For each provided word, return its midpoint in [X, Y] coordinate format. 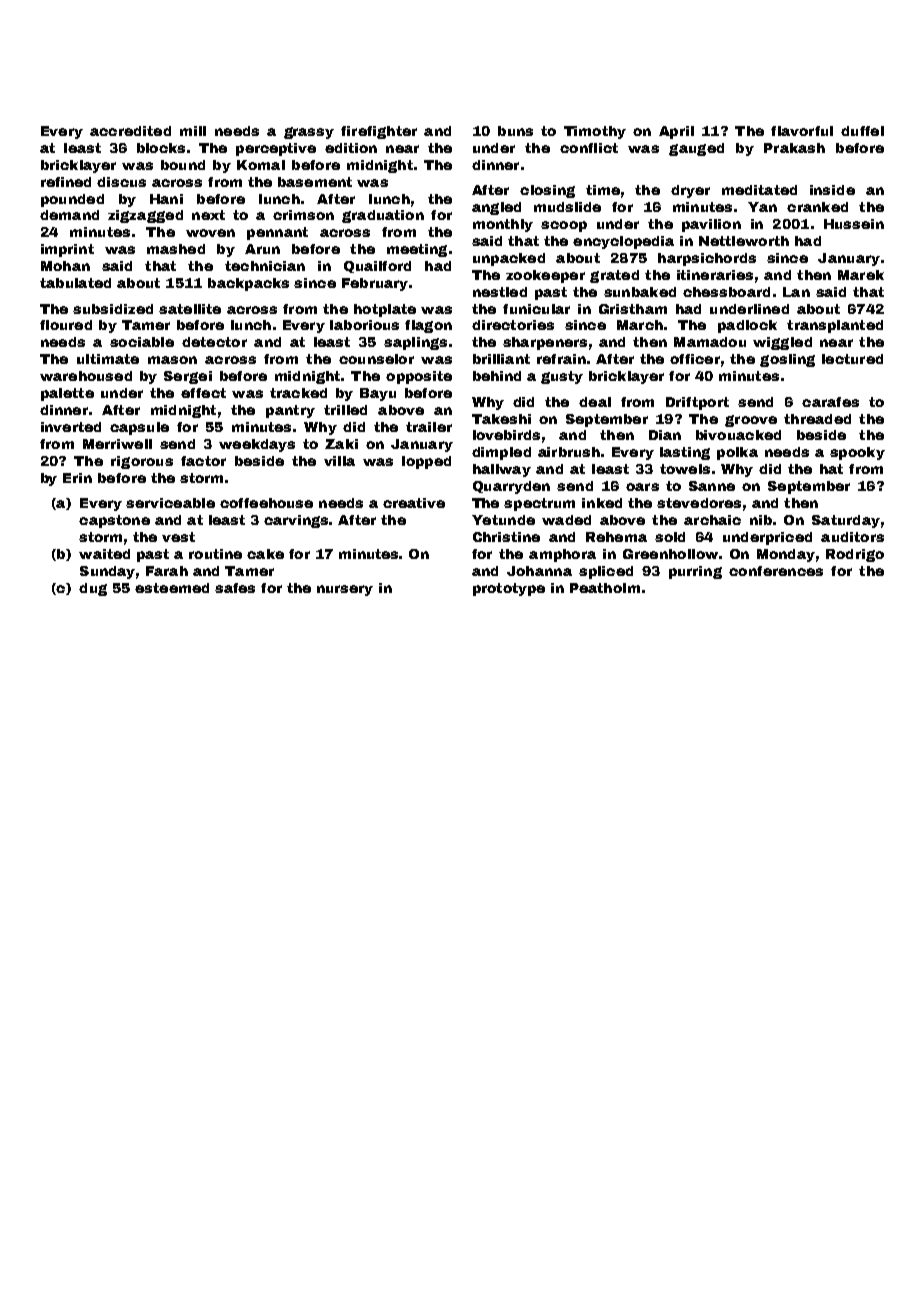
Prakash [794, 148]
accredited [130, 131]
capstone [114, 521]
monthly [503, 225]
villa [339, 461]
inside [832, 190]
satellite [190, 309]
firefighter [379, 132]
